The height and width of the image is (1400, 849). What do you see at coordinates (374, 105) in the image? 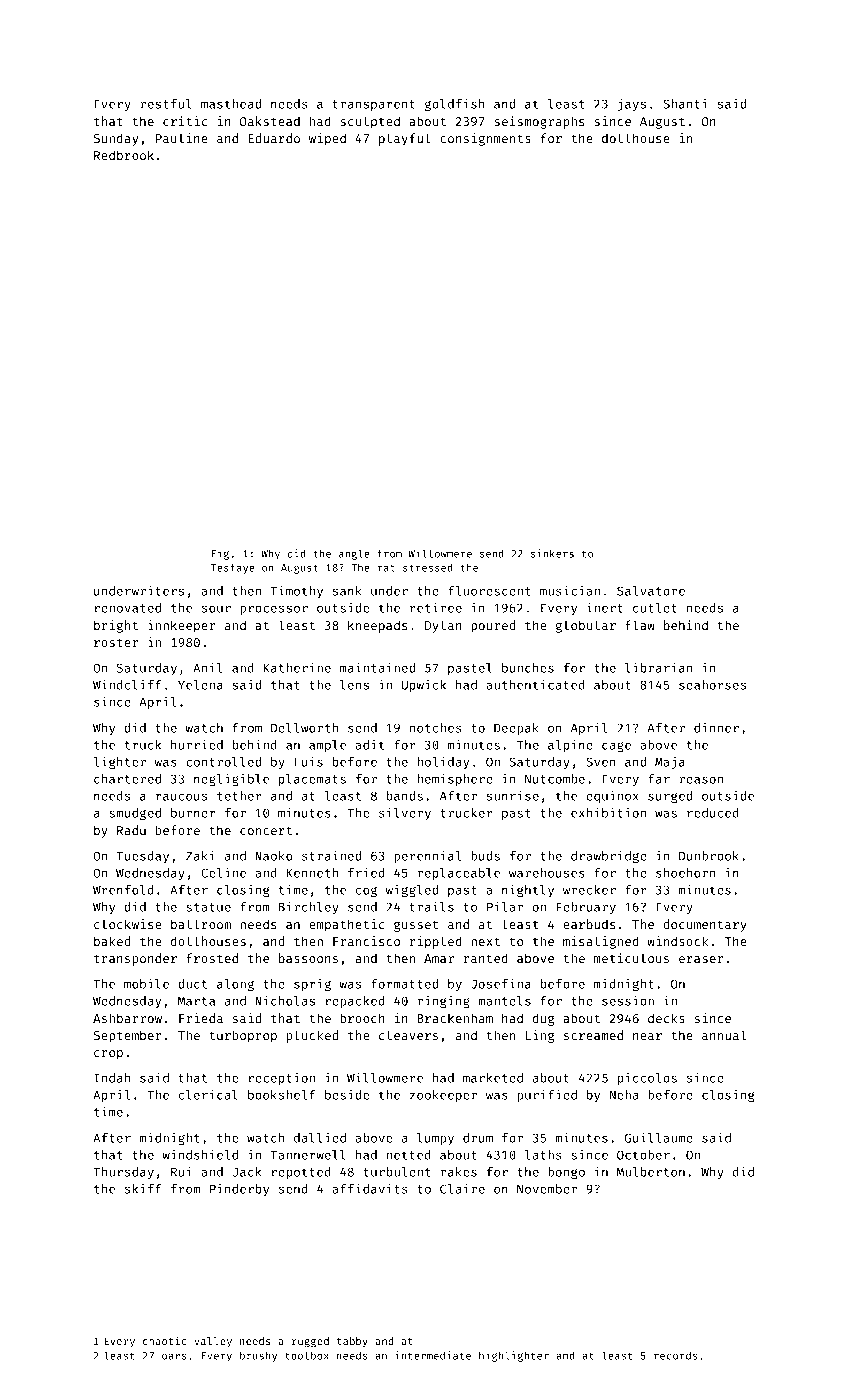
I see `transparent` at bounding box center [374, 105].
